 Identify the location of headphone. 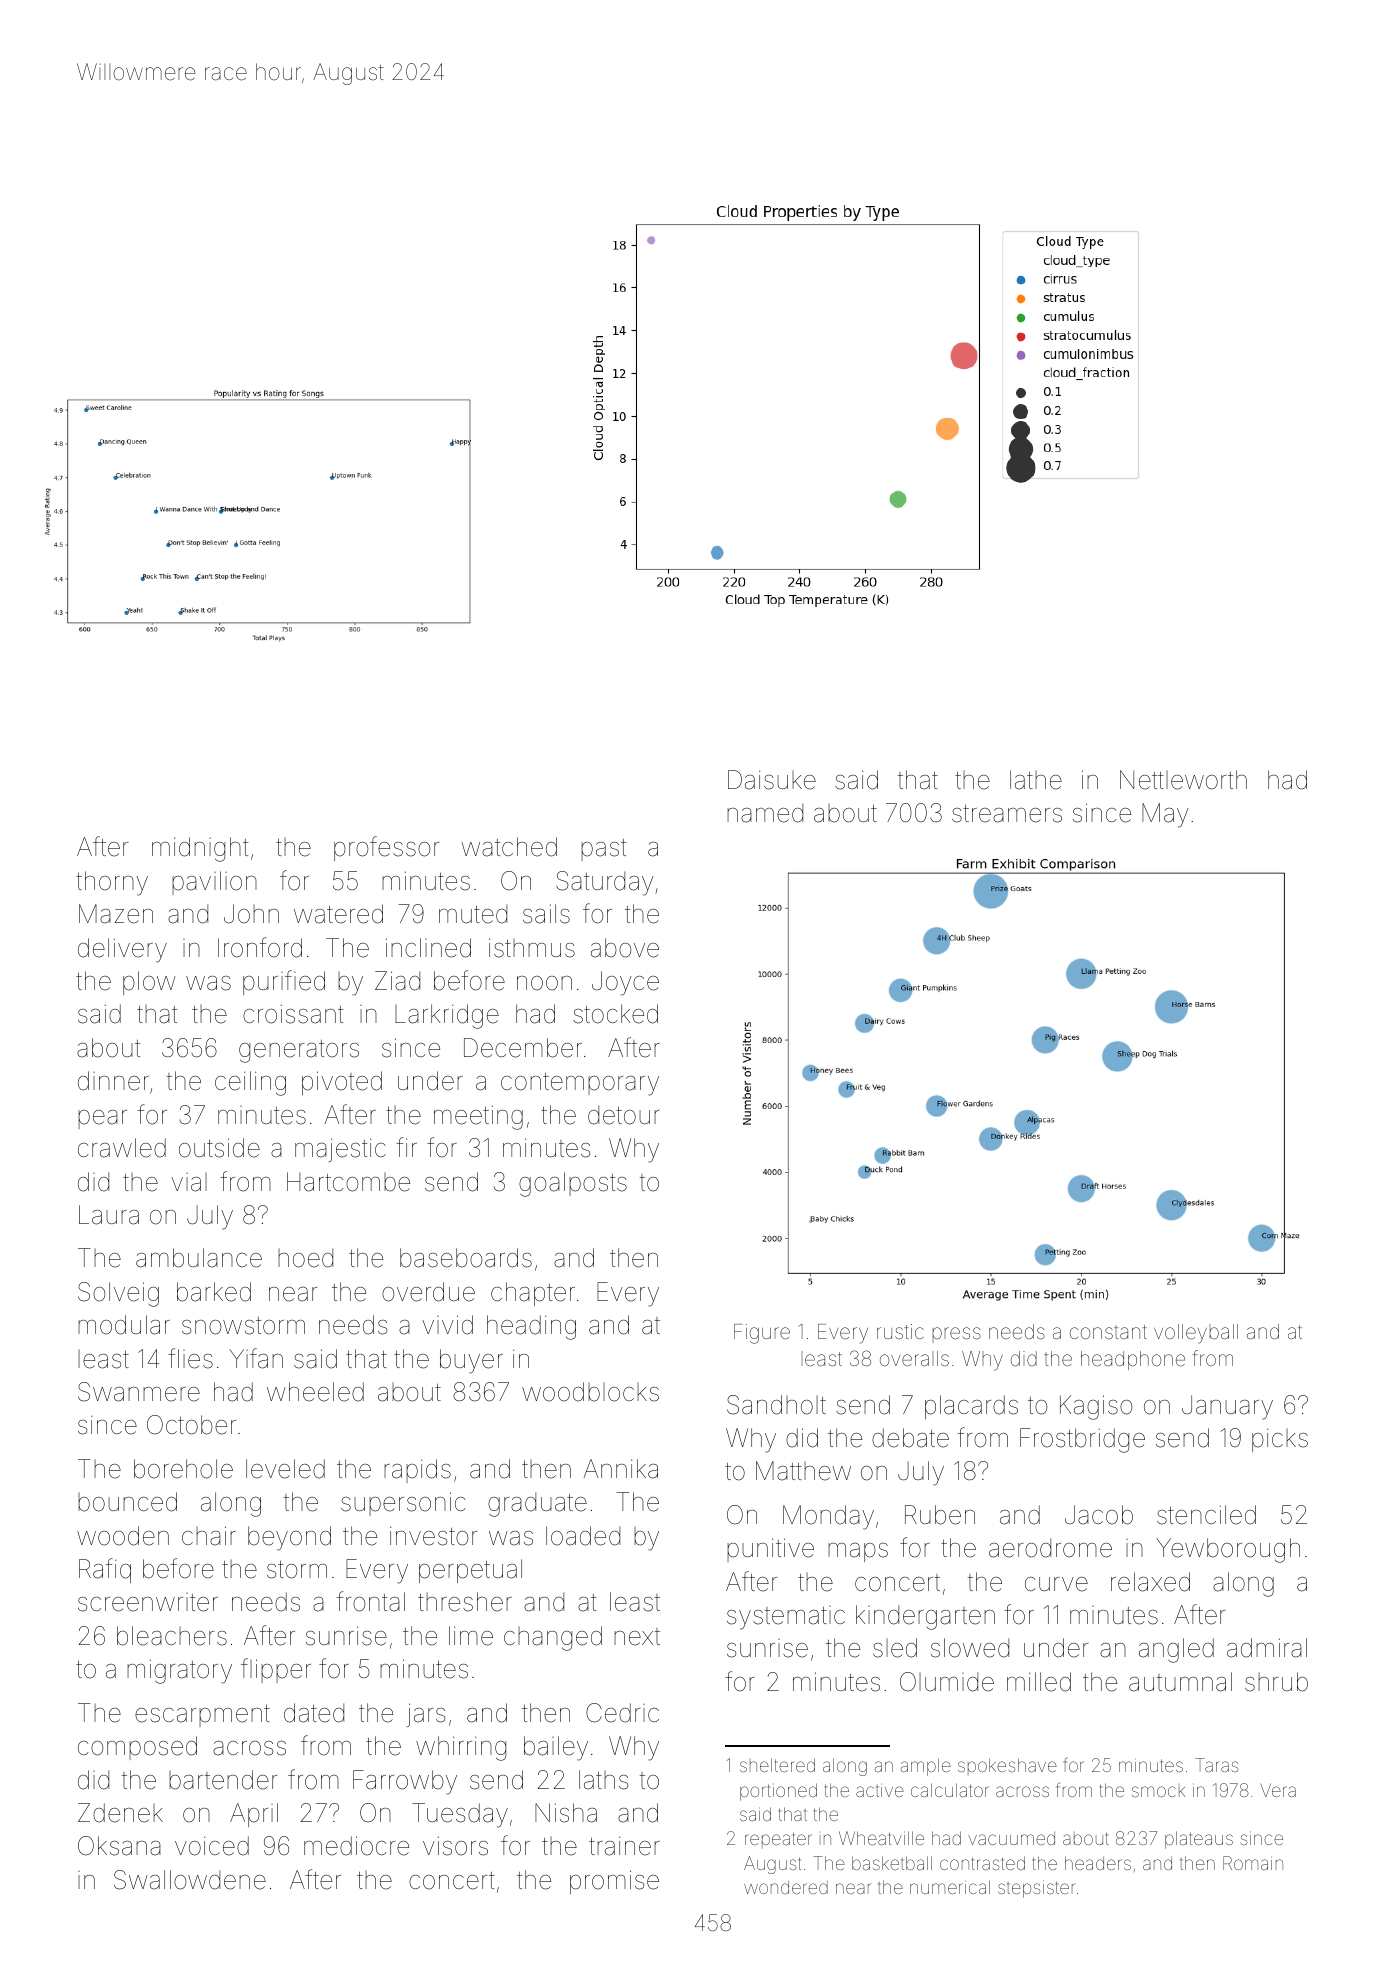
(1133, 1360).
